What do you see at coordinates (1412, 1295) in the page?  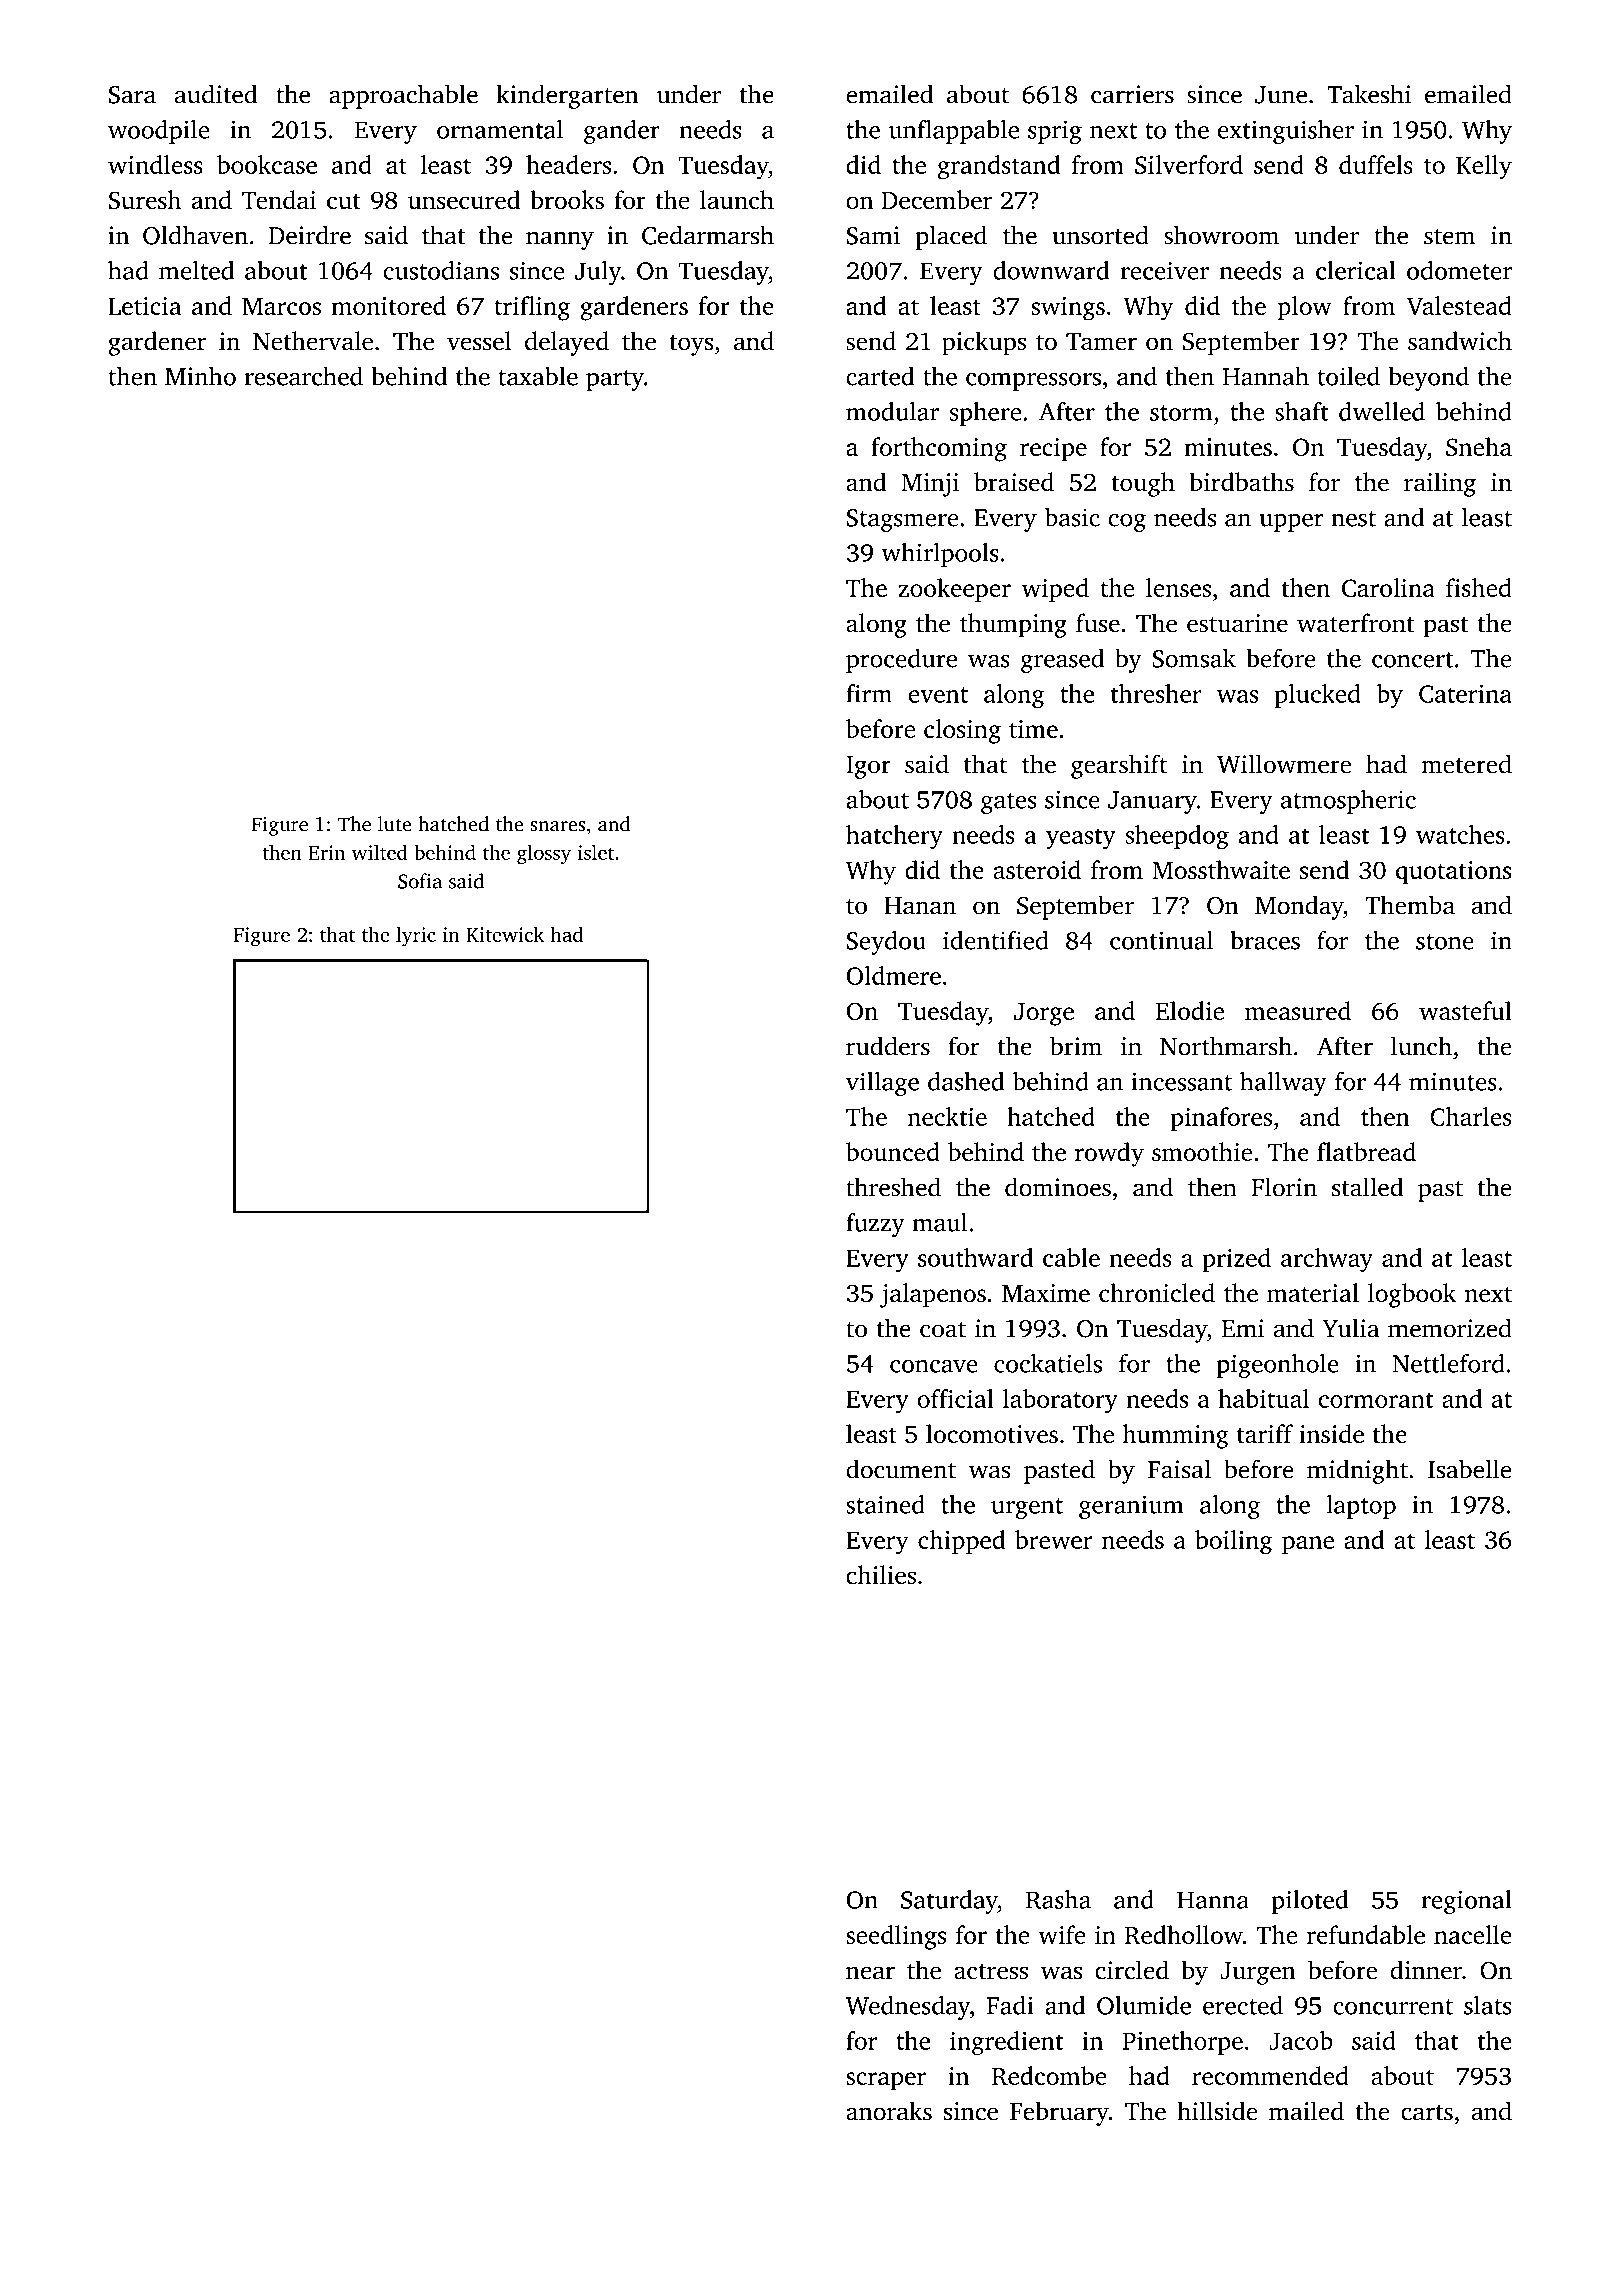 I see `logbook` at bounding box center [1412, 1295].
